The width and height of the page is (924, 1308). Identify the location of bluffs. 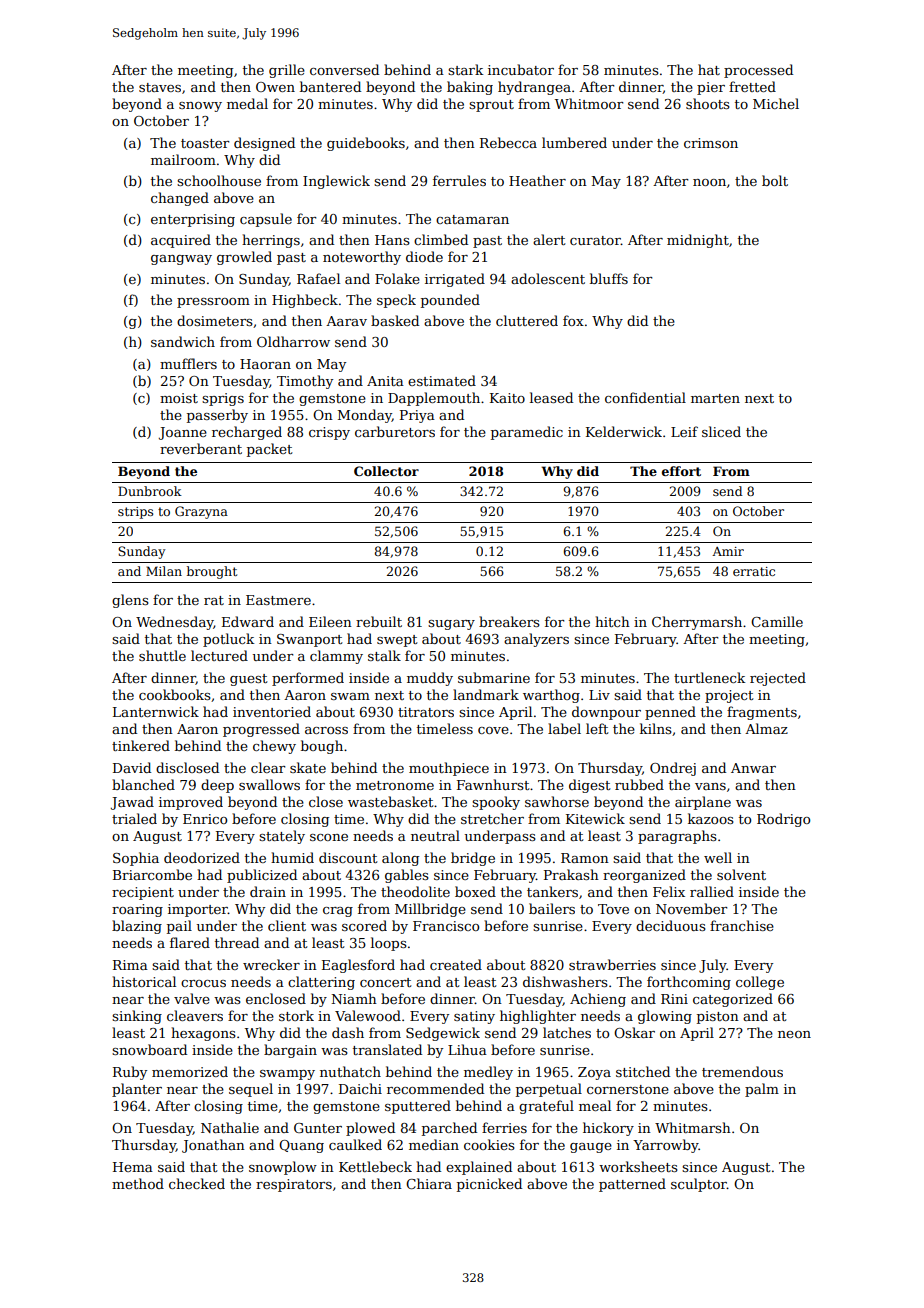
(609, 278).
